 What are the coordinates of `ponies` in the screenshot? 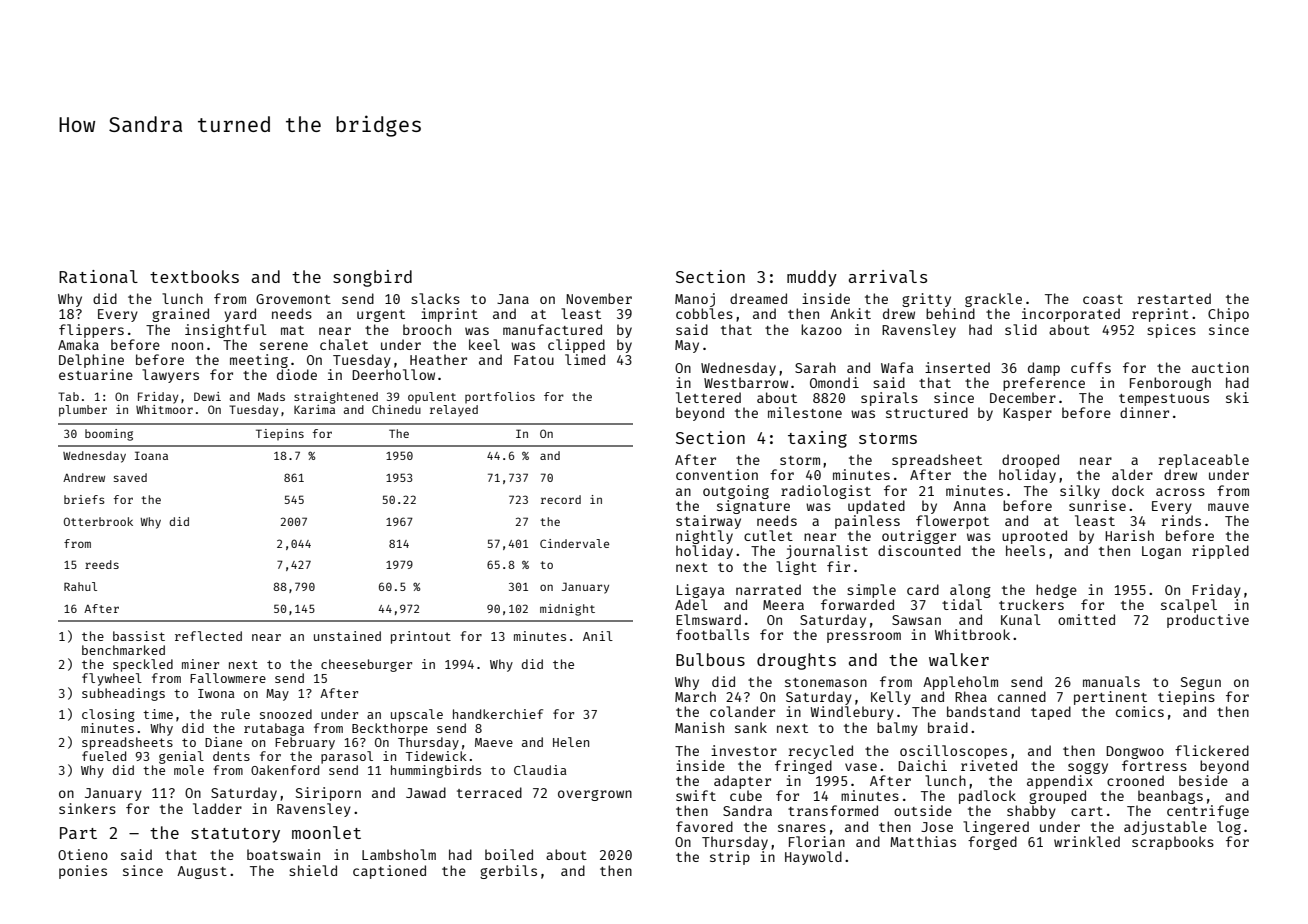 It's located at (83, 872).
